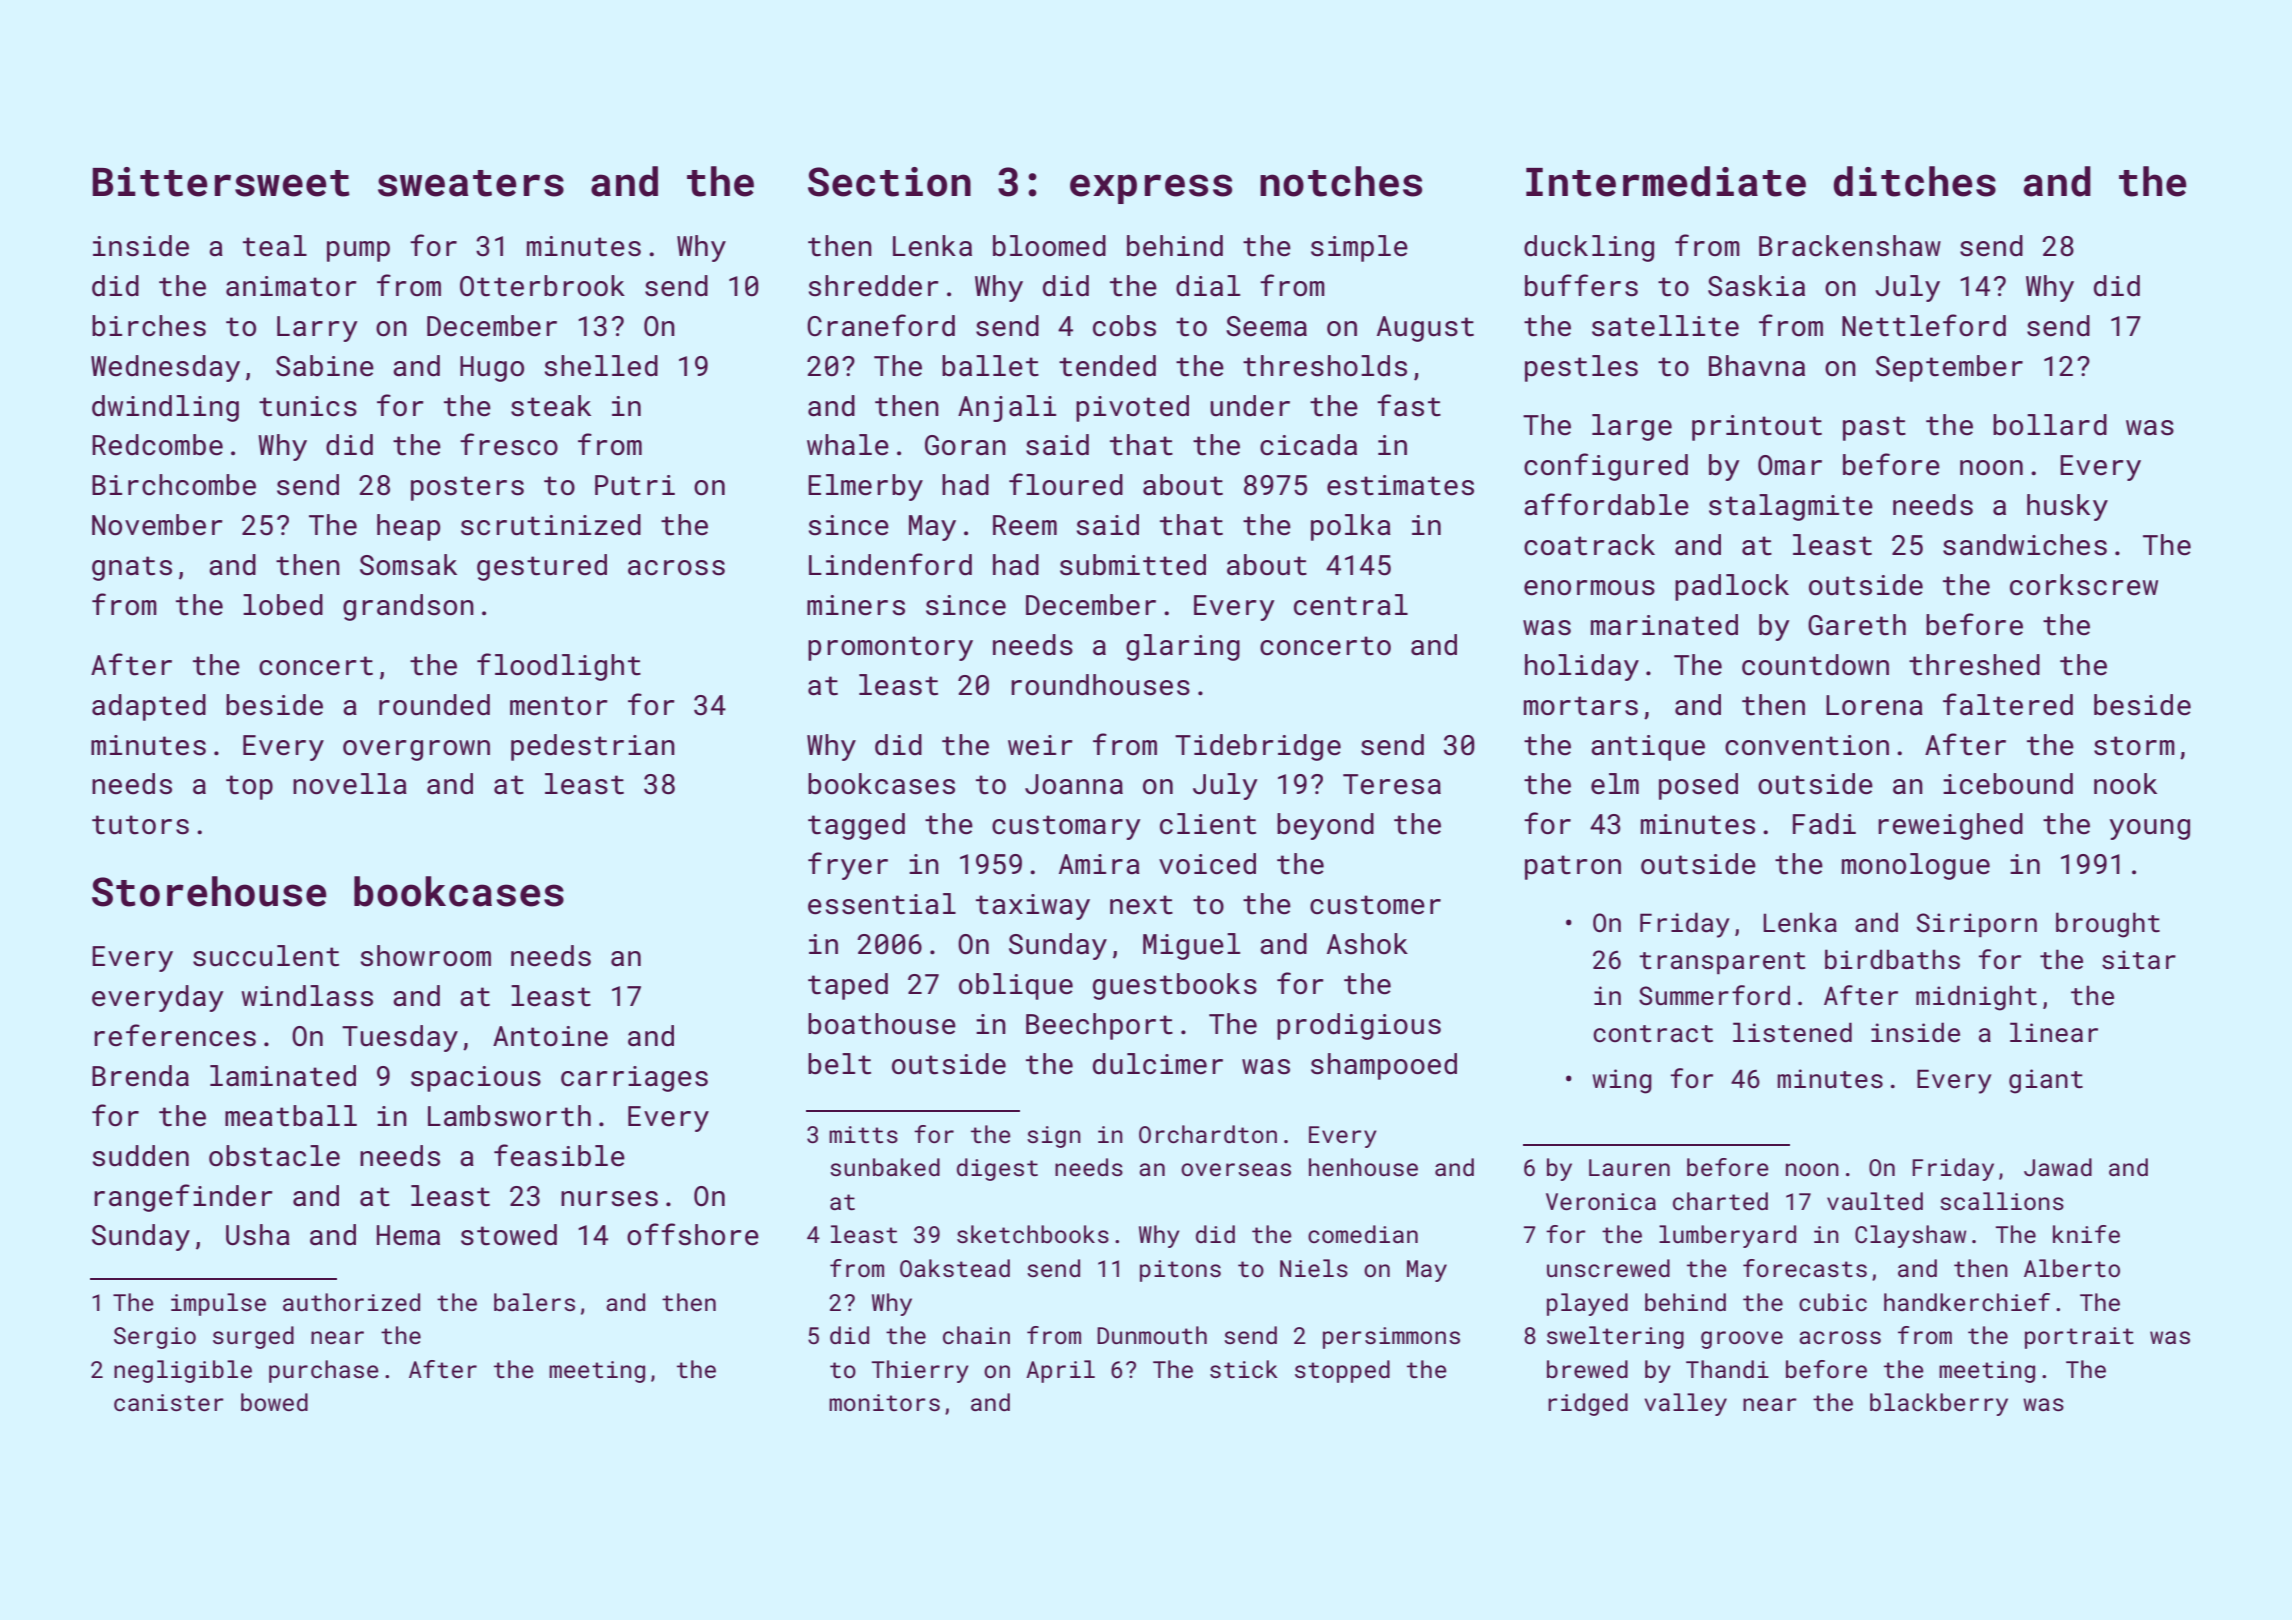 Image resolution: width=2292 pixels, height=1620 pixels. I want to click on express, so click(1151, 189).
